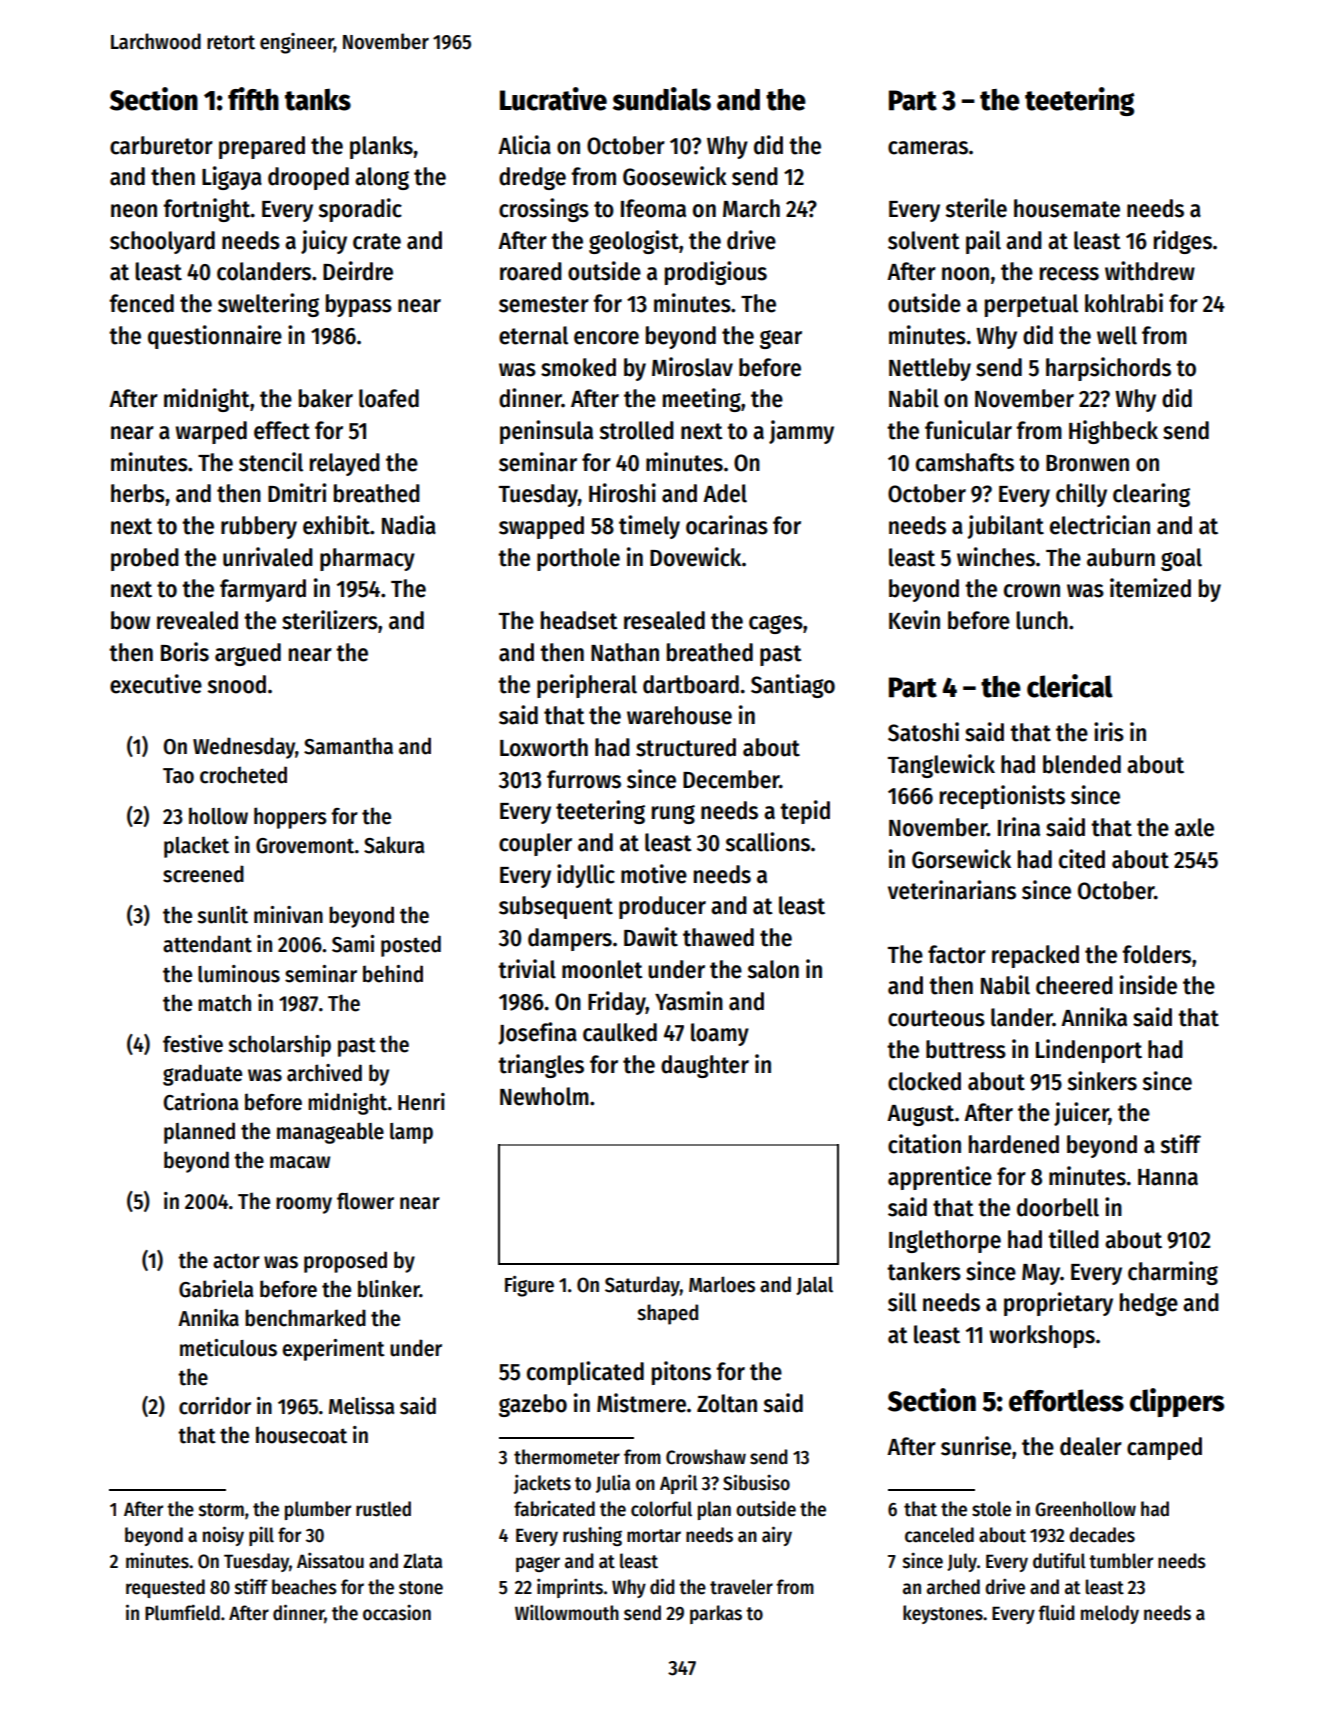 The height and width of the screenshot is (1730, 1337). Describe the element at coordinates (1150, 271) in the screenshot. I see `withdrew` at that location.
